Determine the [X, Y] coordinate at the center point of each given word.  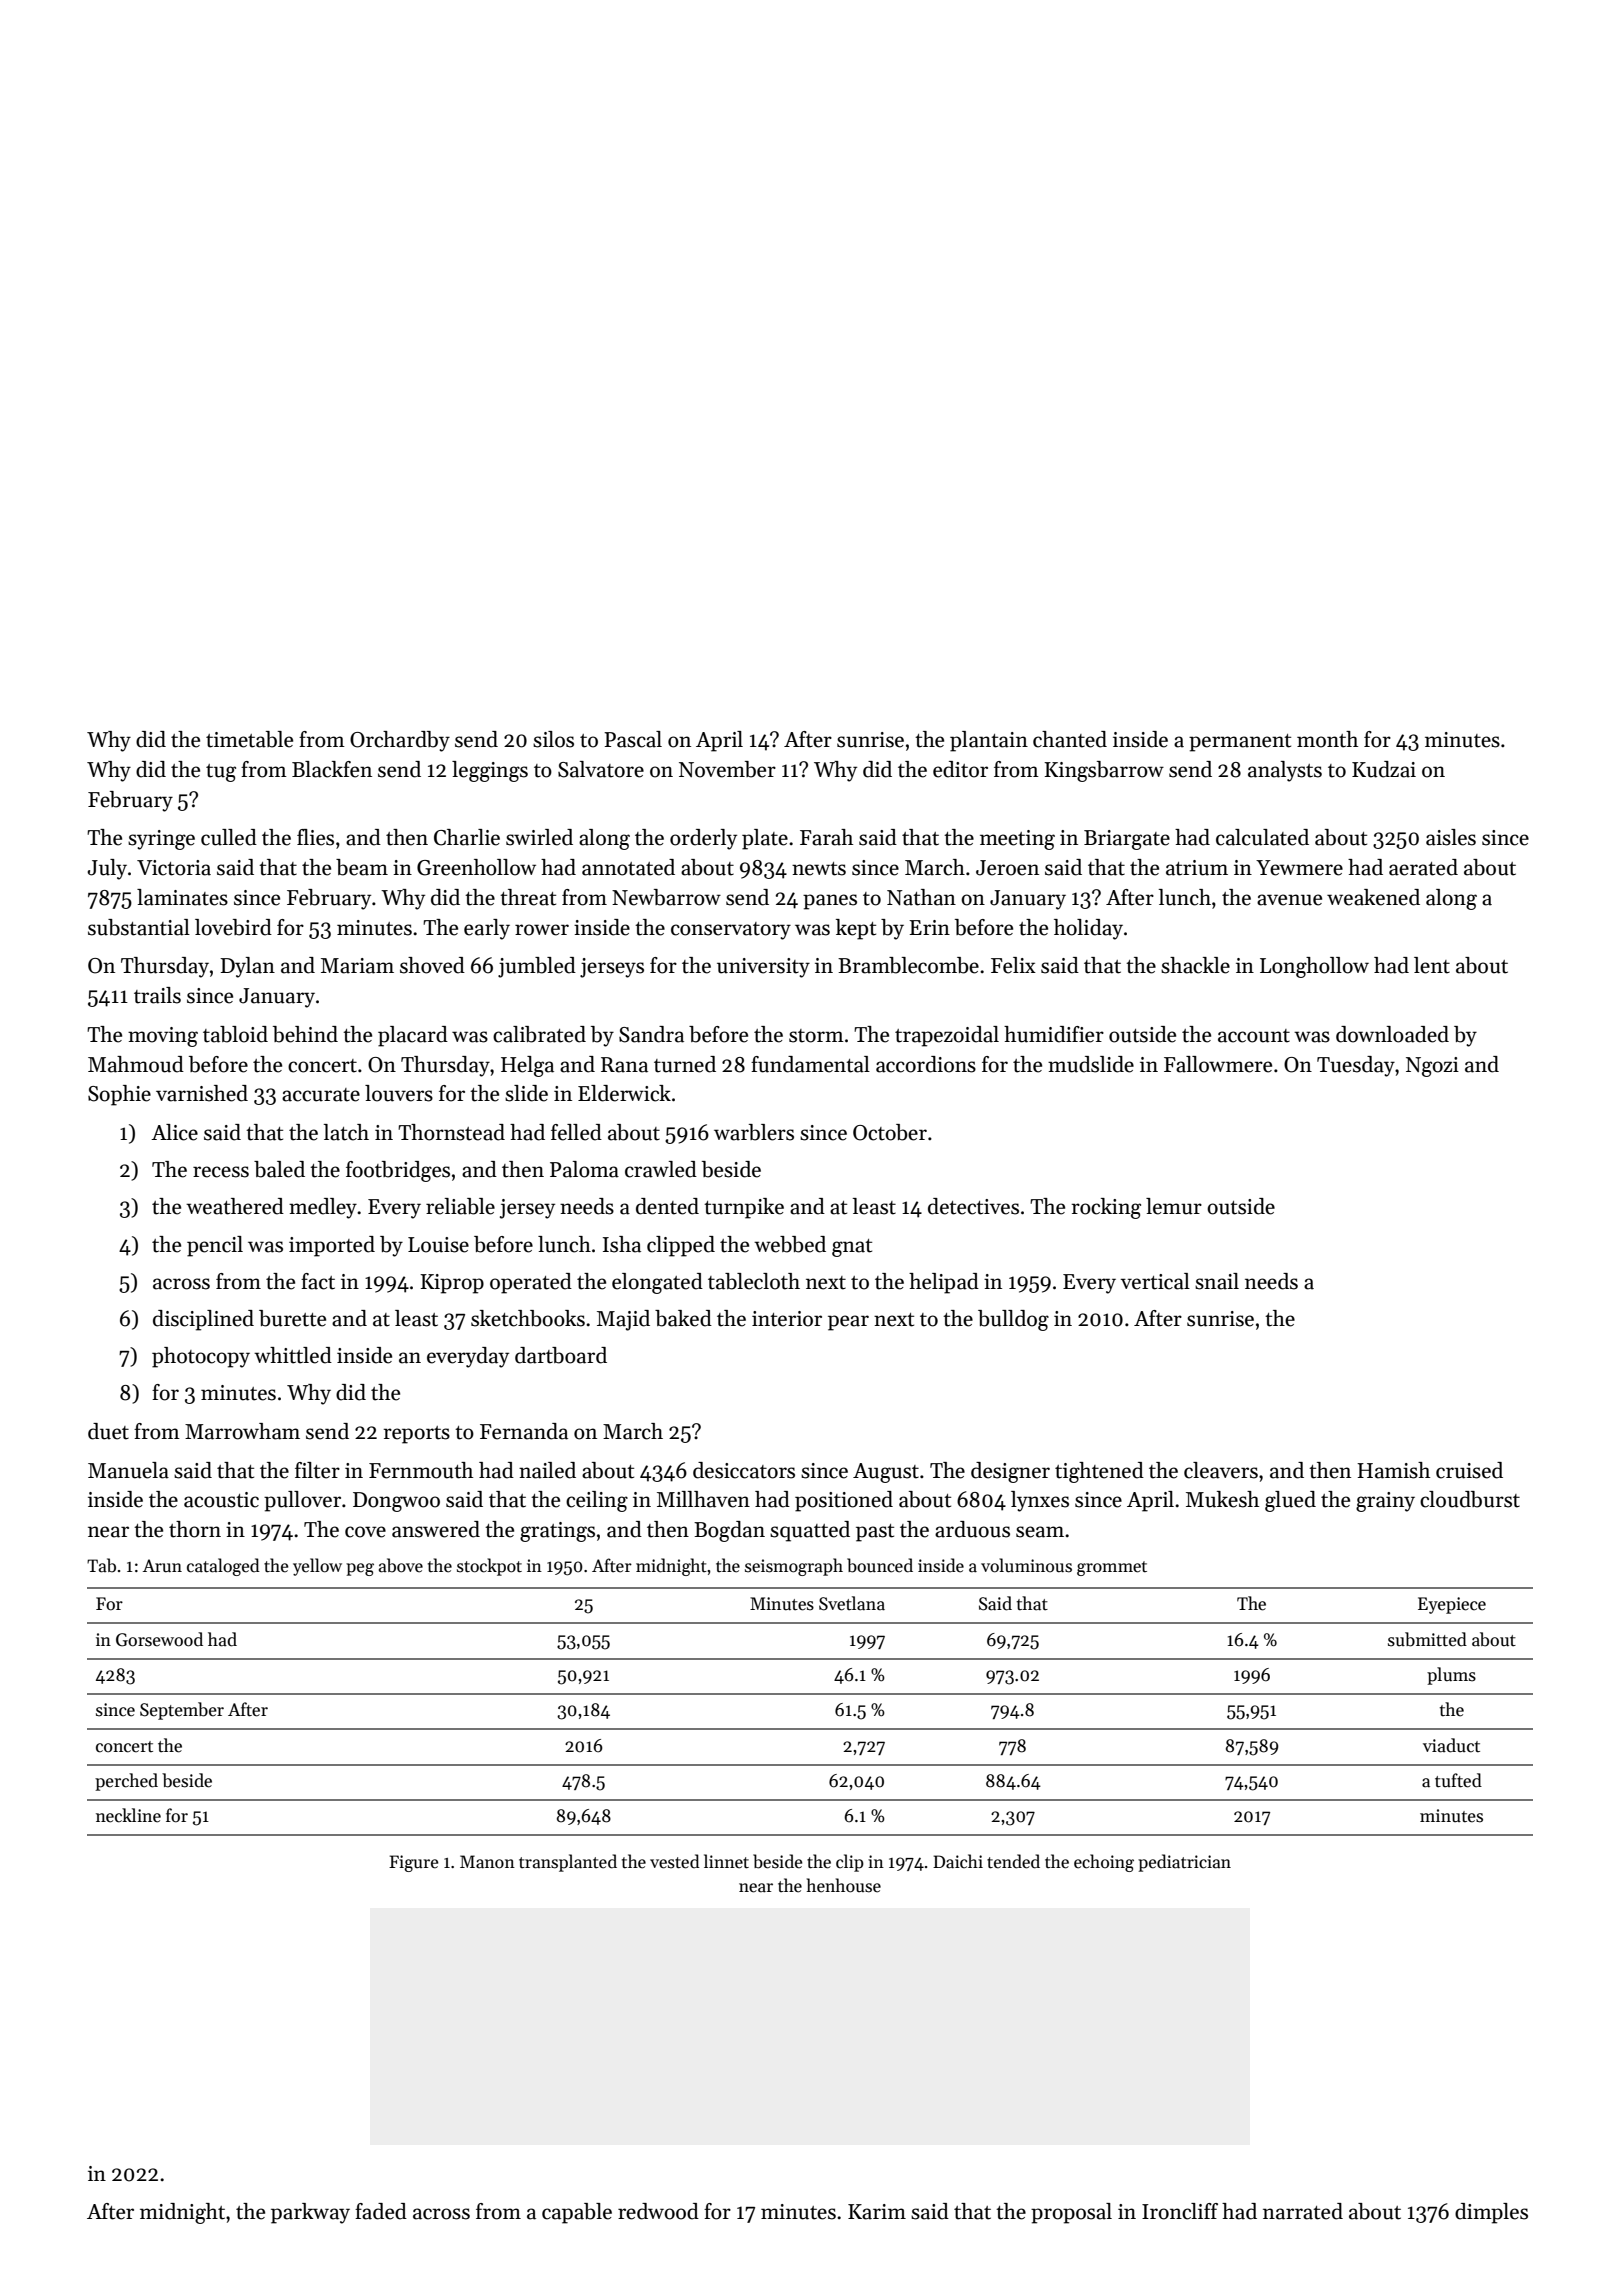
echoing [1104, 1863]
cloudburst [1470, 1499]
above [401, 1565]
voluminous [1026, 1565]
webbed [790, 1244]
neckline [128, 1815]
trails [157, 995]
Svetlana [852, 1603]
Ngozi [1432, 1067]
